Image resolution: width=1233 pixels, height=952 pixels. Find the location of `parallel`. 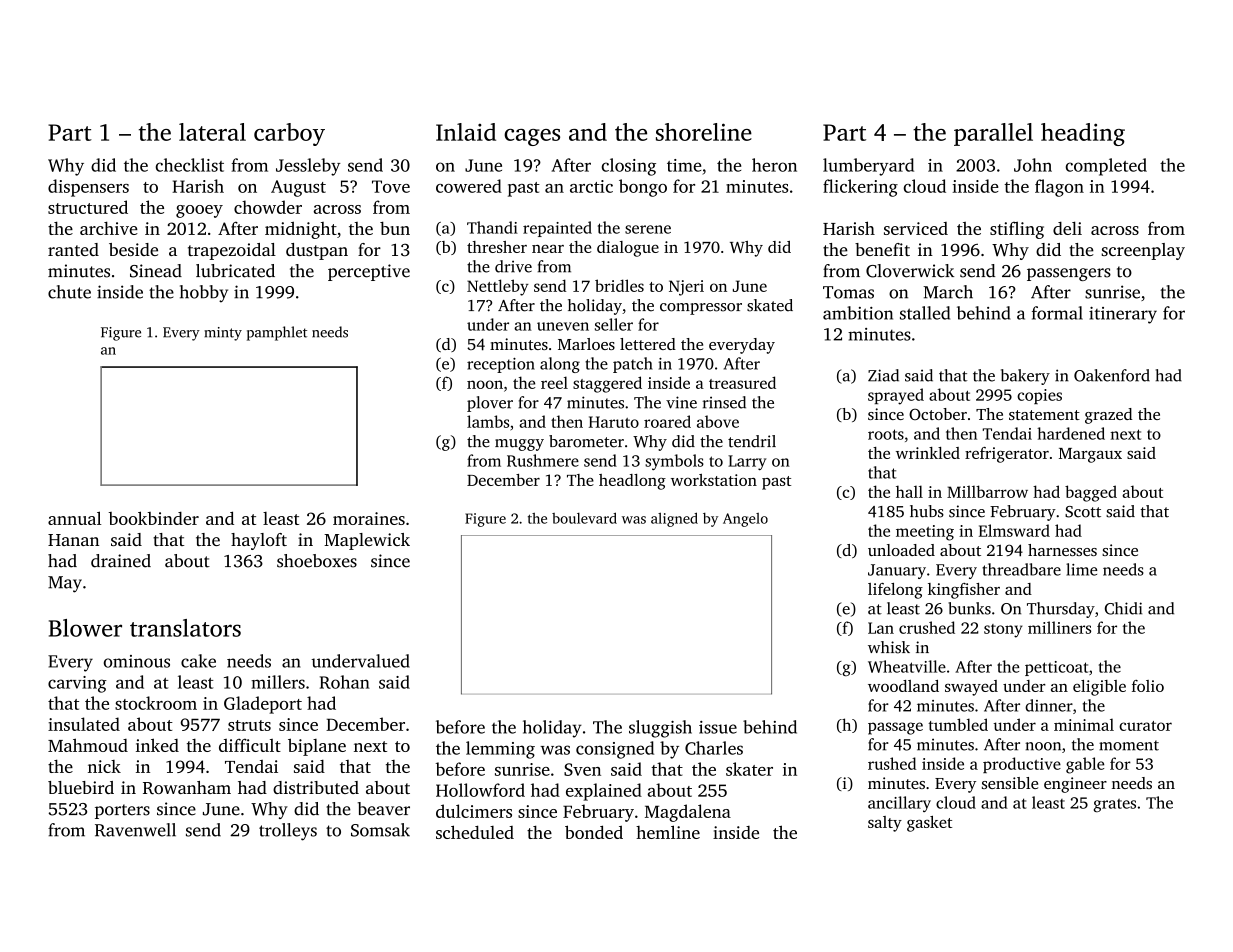

parallel is located at coordinates (993, 134).
